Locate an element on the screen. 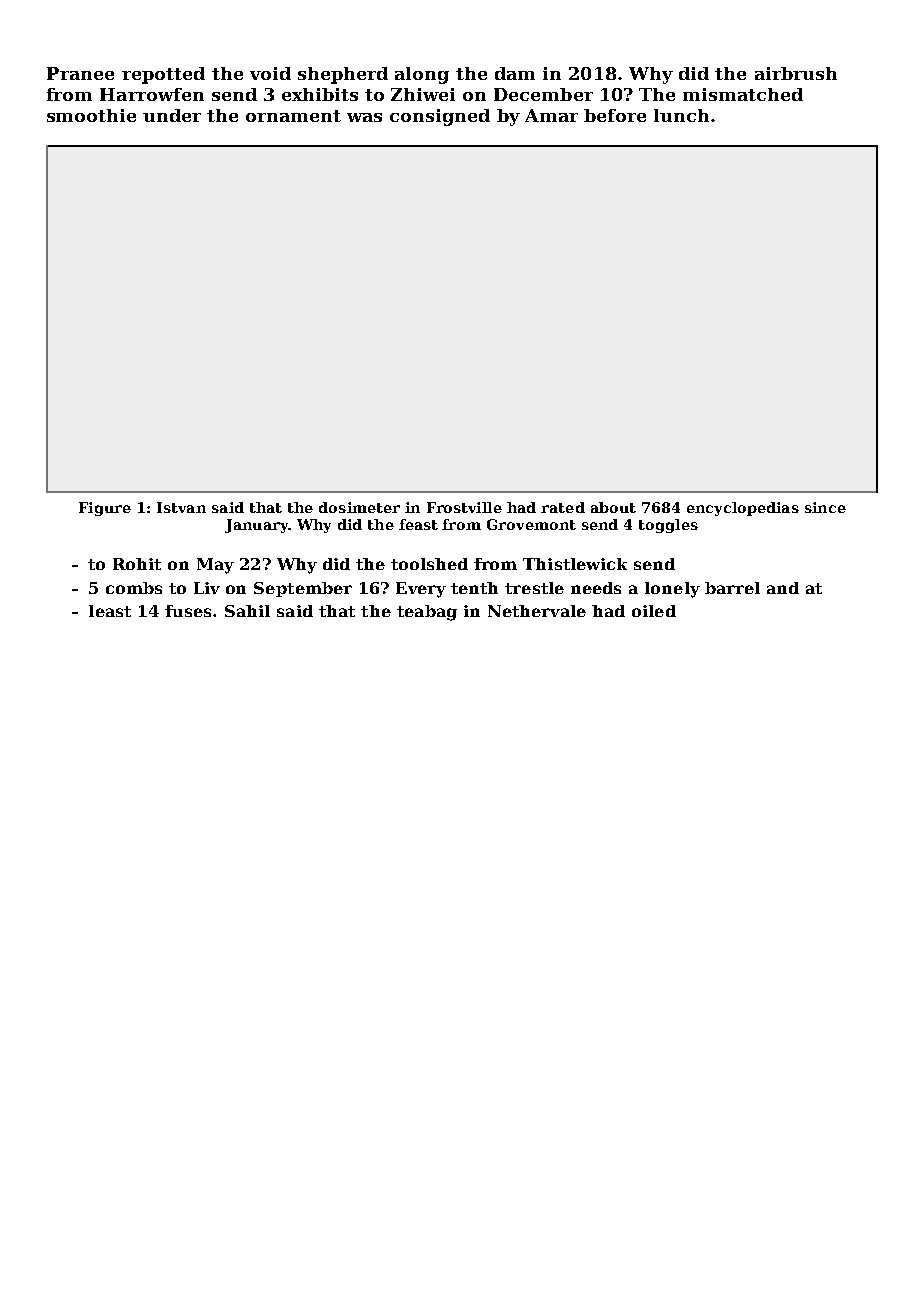 The image size is (924, 1314). Amar is located at coordinates (551, 115).
